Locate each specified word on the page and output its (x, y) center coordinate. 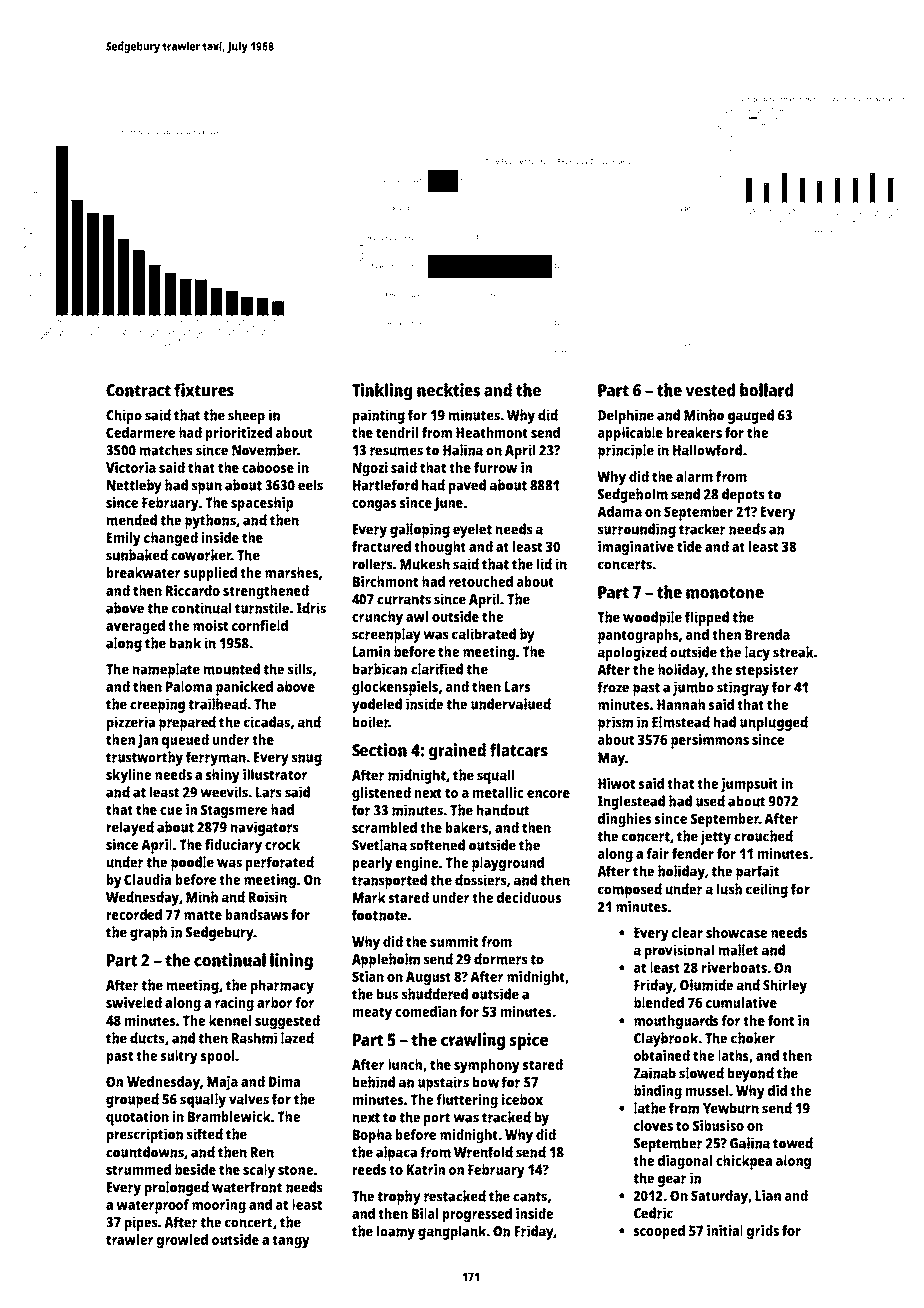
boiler (371, 722)
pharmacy (282, 986)
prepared (187, 723)
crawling (473, 1041)
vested (710, 390)
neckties (448, 390)
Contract (138, 390)
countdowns (145, 1152)
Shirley (785, 986)
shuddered (435, 994)
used (710, 801)
